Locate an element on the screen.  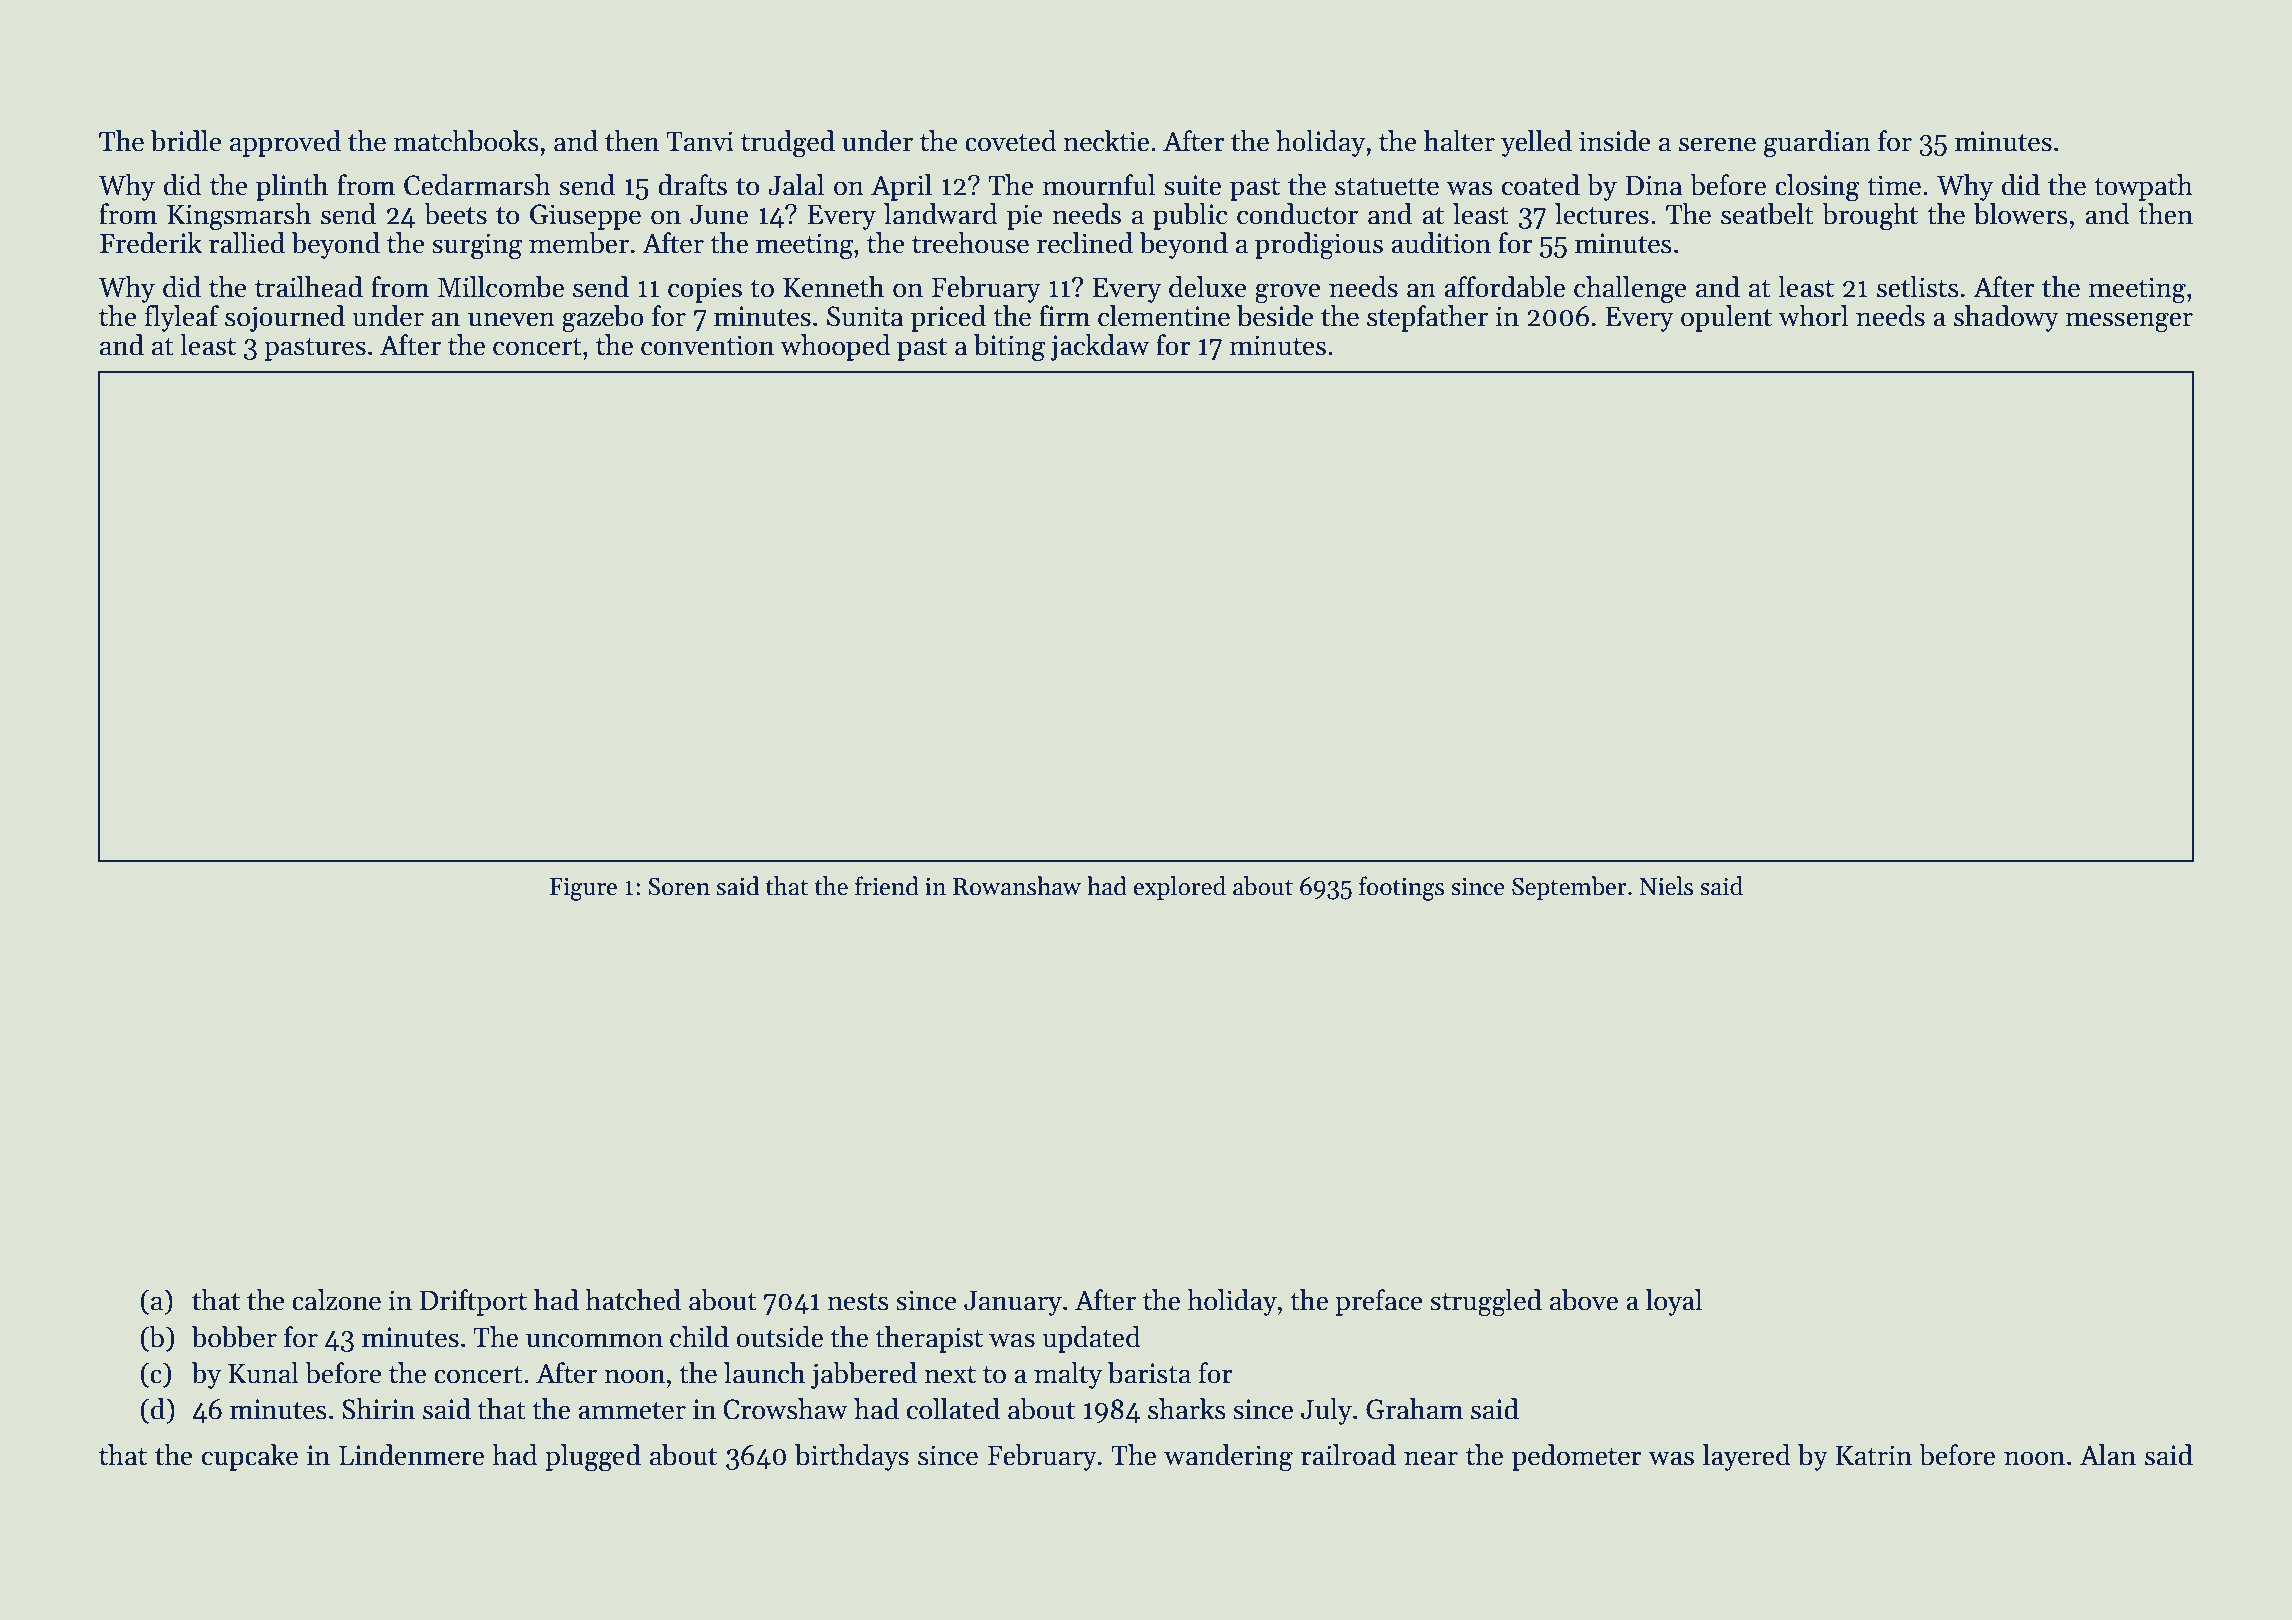
January is located at coordinates (1013, 1303).
